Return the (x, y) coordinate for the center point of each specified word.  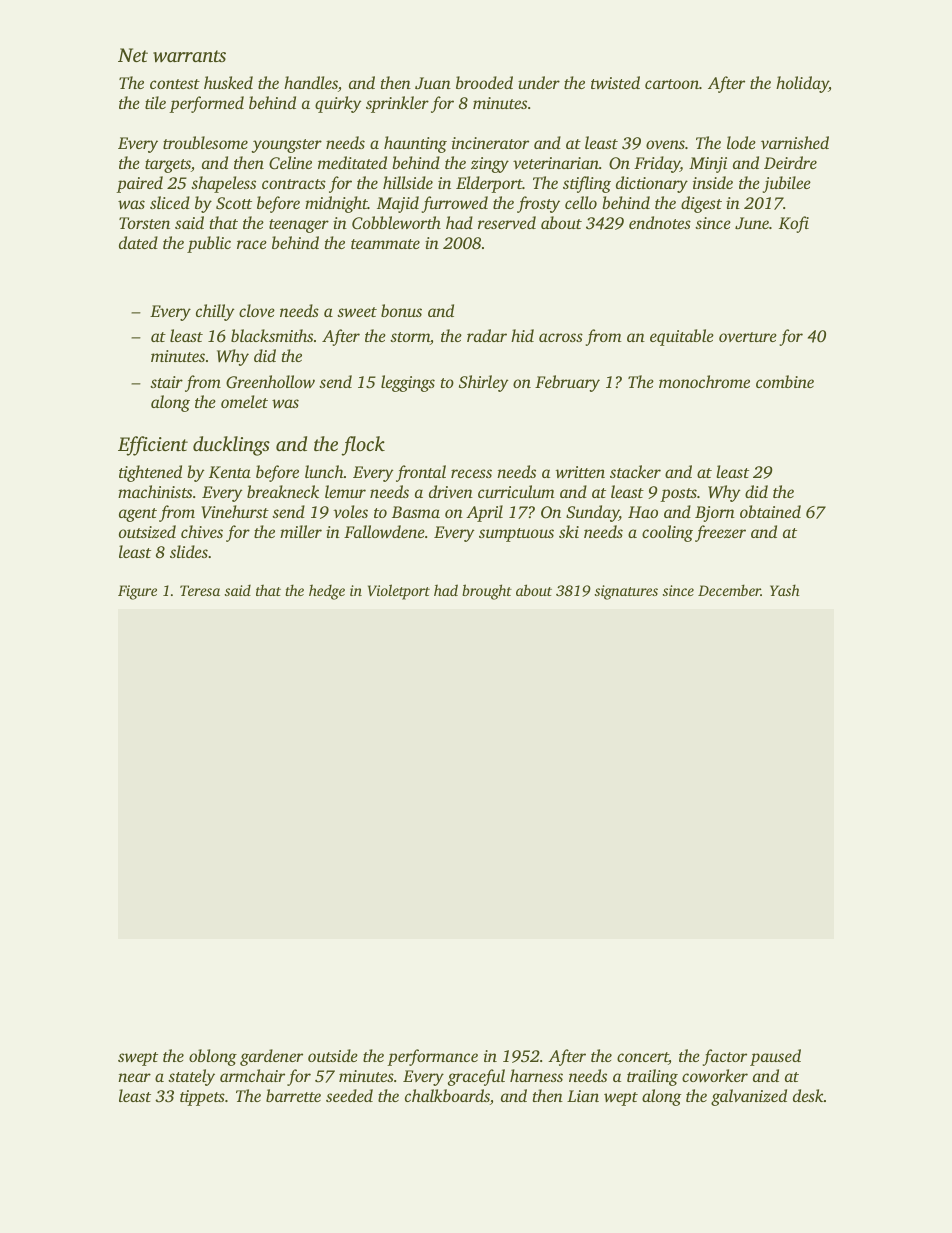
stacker (635, 471)
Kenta (230, 472)
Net (133, 55)
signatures (626, 592)
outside (333, 1055)
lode (741, 142)
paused (775, 1057)
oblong (213, 1057)
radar (487, 335)
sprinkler (397, 104)
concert (643, 1058)
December (729, 590)
